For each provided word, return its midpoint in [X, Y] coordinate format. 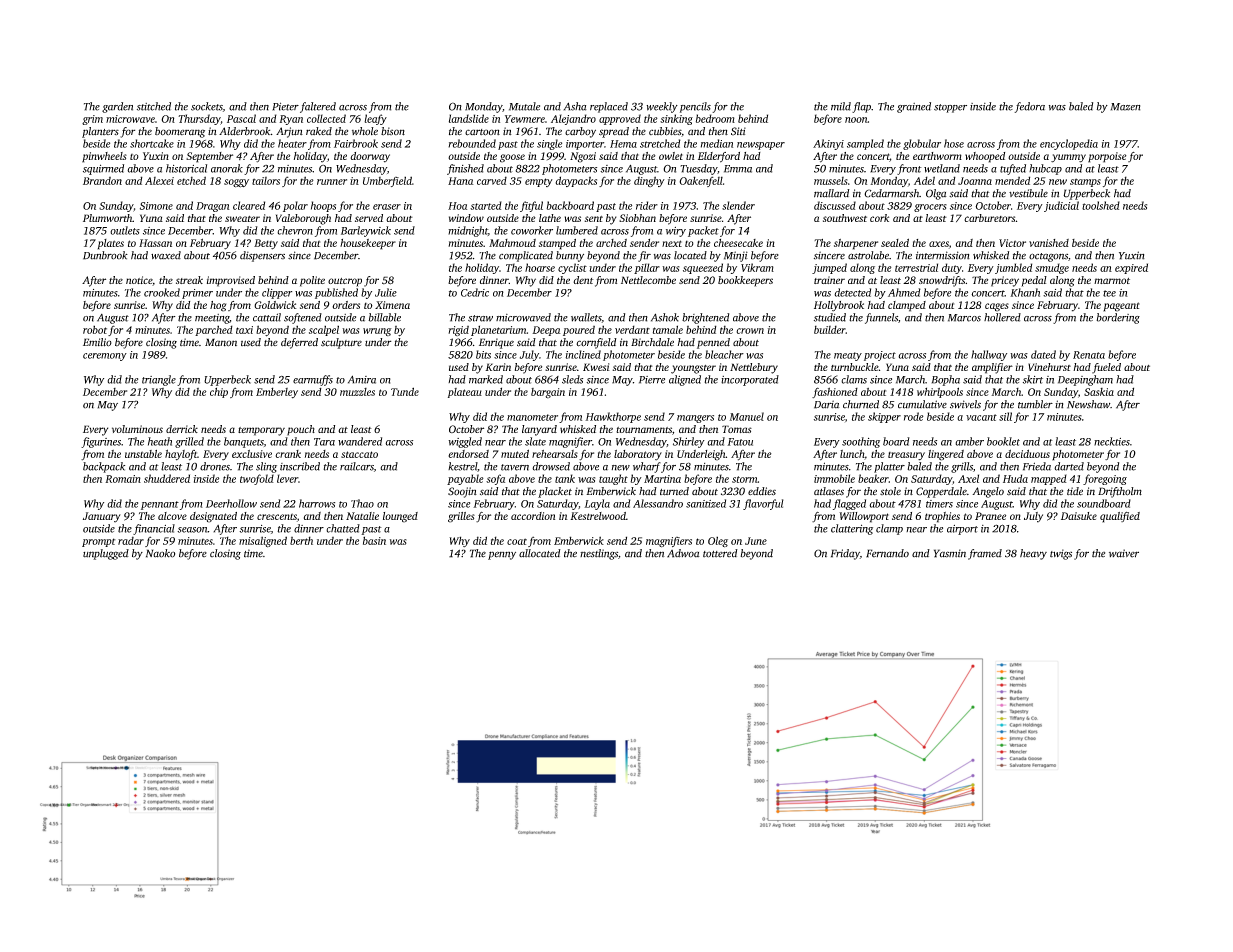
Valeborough [303, 219]
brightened [705, 318]
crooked [162, 292]
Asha [575, 106]
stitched [154, 106]
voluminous [137, 429]
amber [969, 441]
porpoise [1107, 157]
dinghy [649, 181]
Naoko [160, 553]
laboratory [638, 455]
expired [1131, 268]
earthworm [937, 156]
